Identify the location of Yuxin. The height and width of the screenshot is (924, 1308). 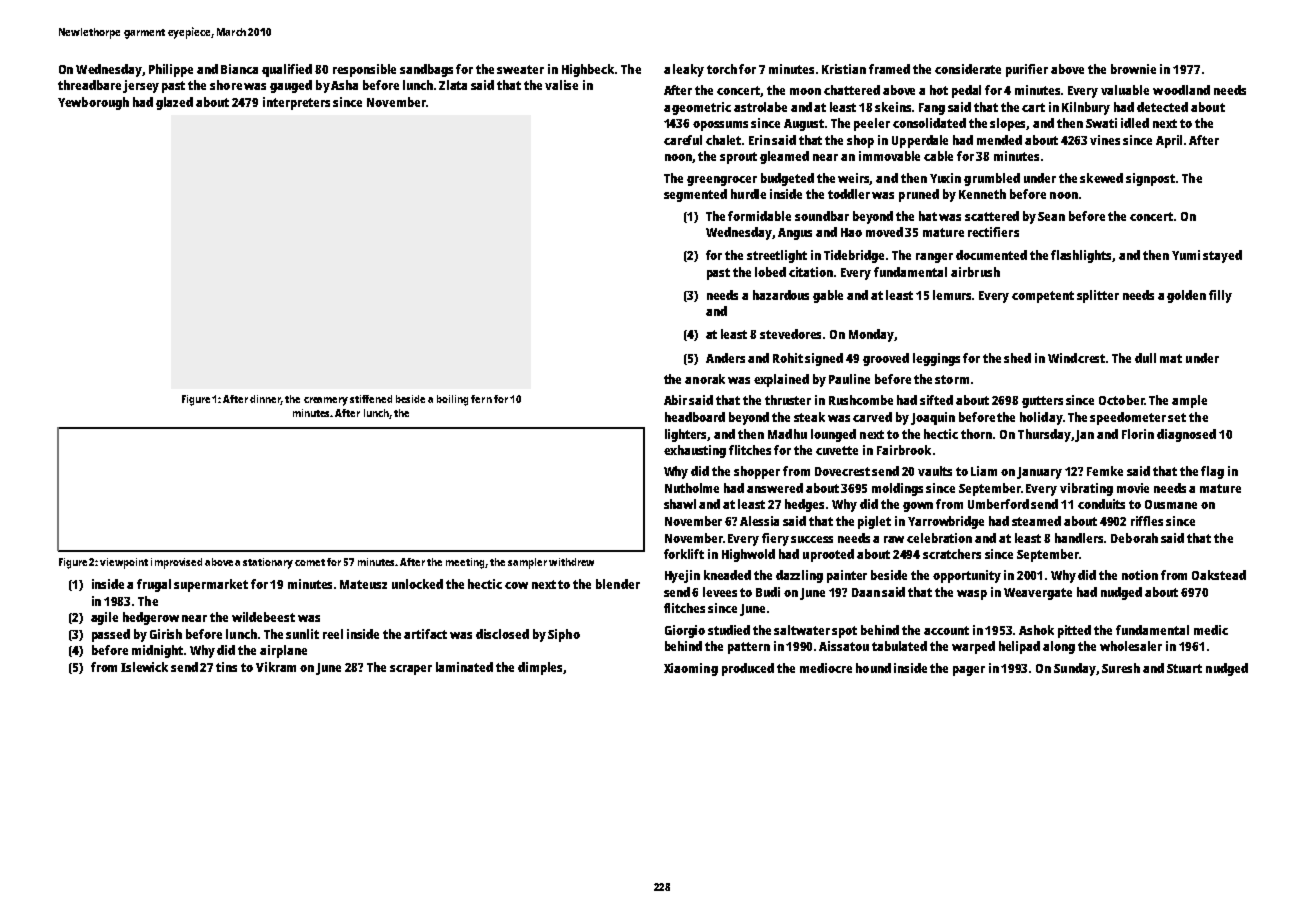
(945, 178).
